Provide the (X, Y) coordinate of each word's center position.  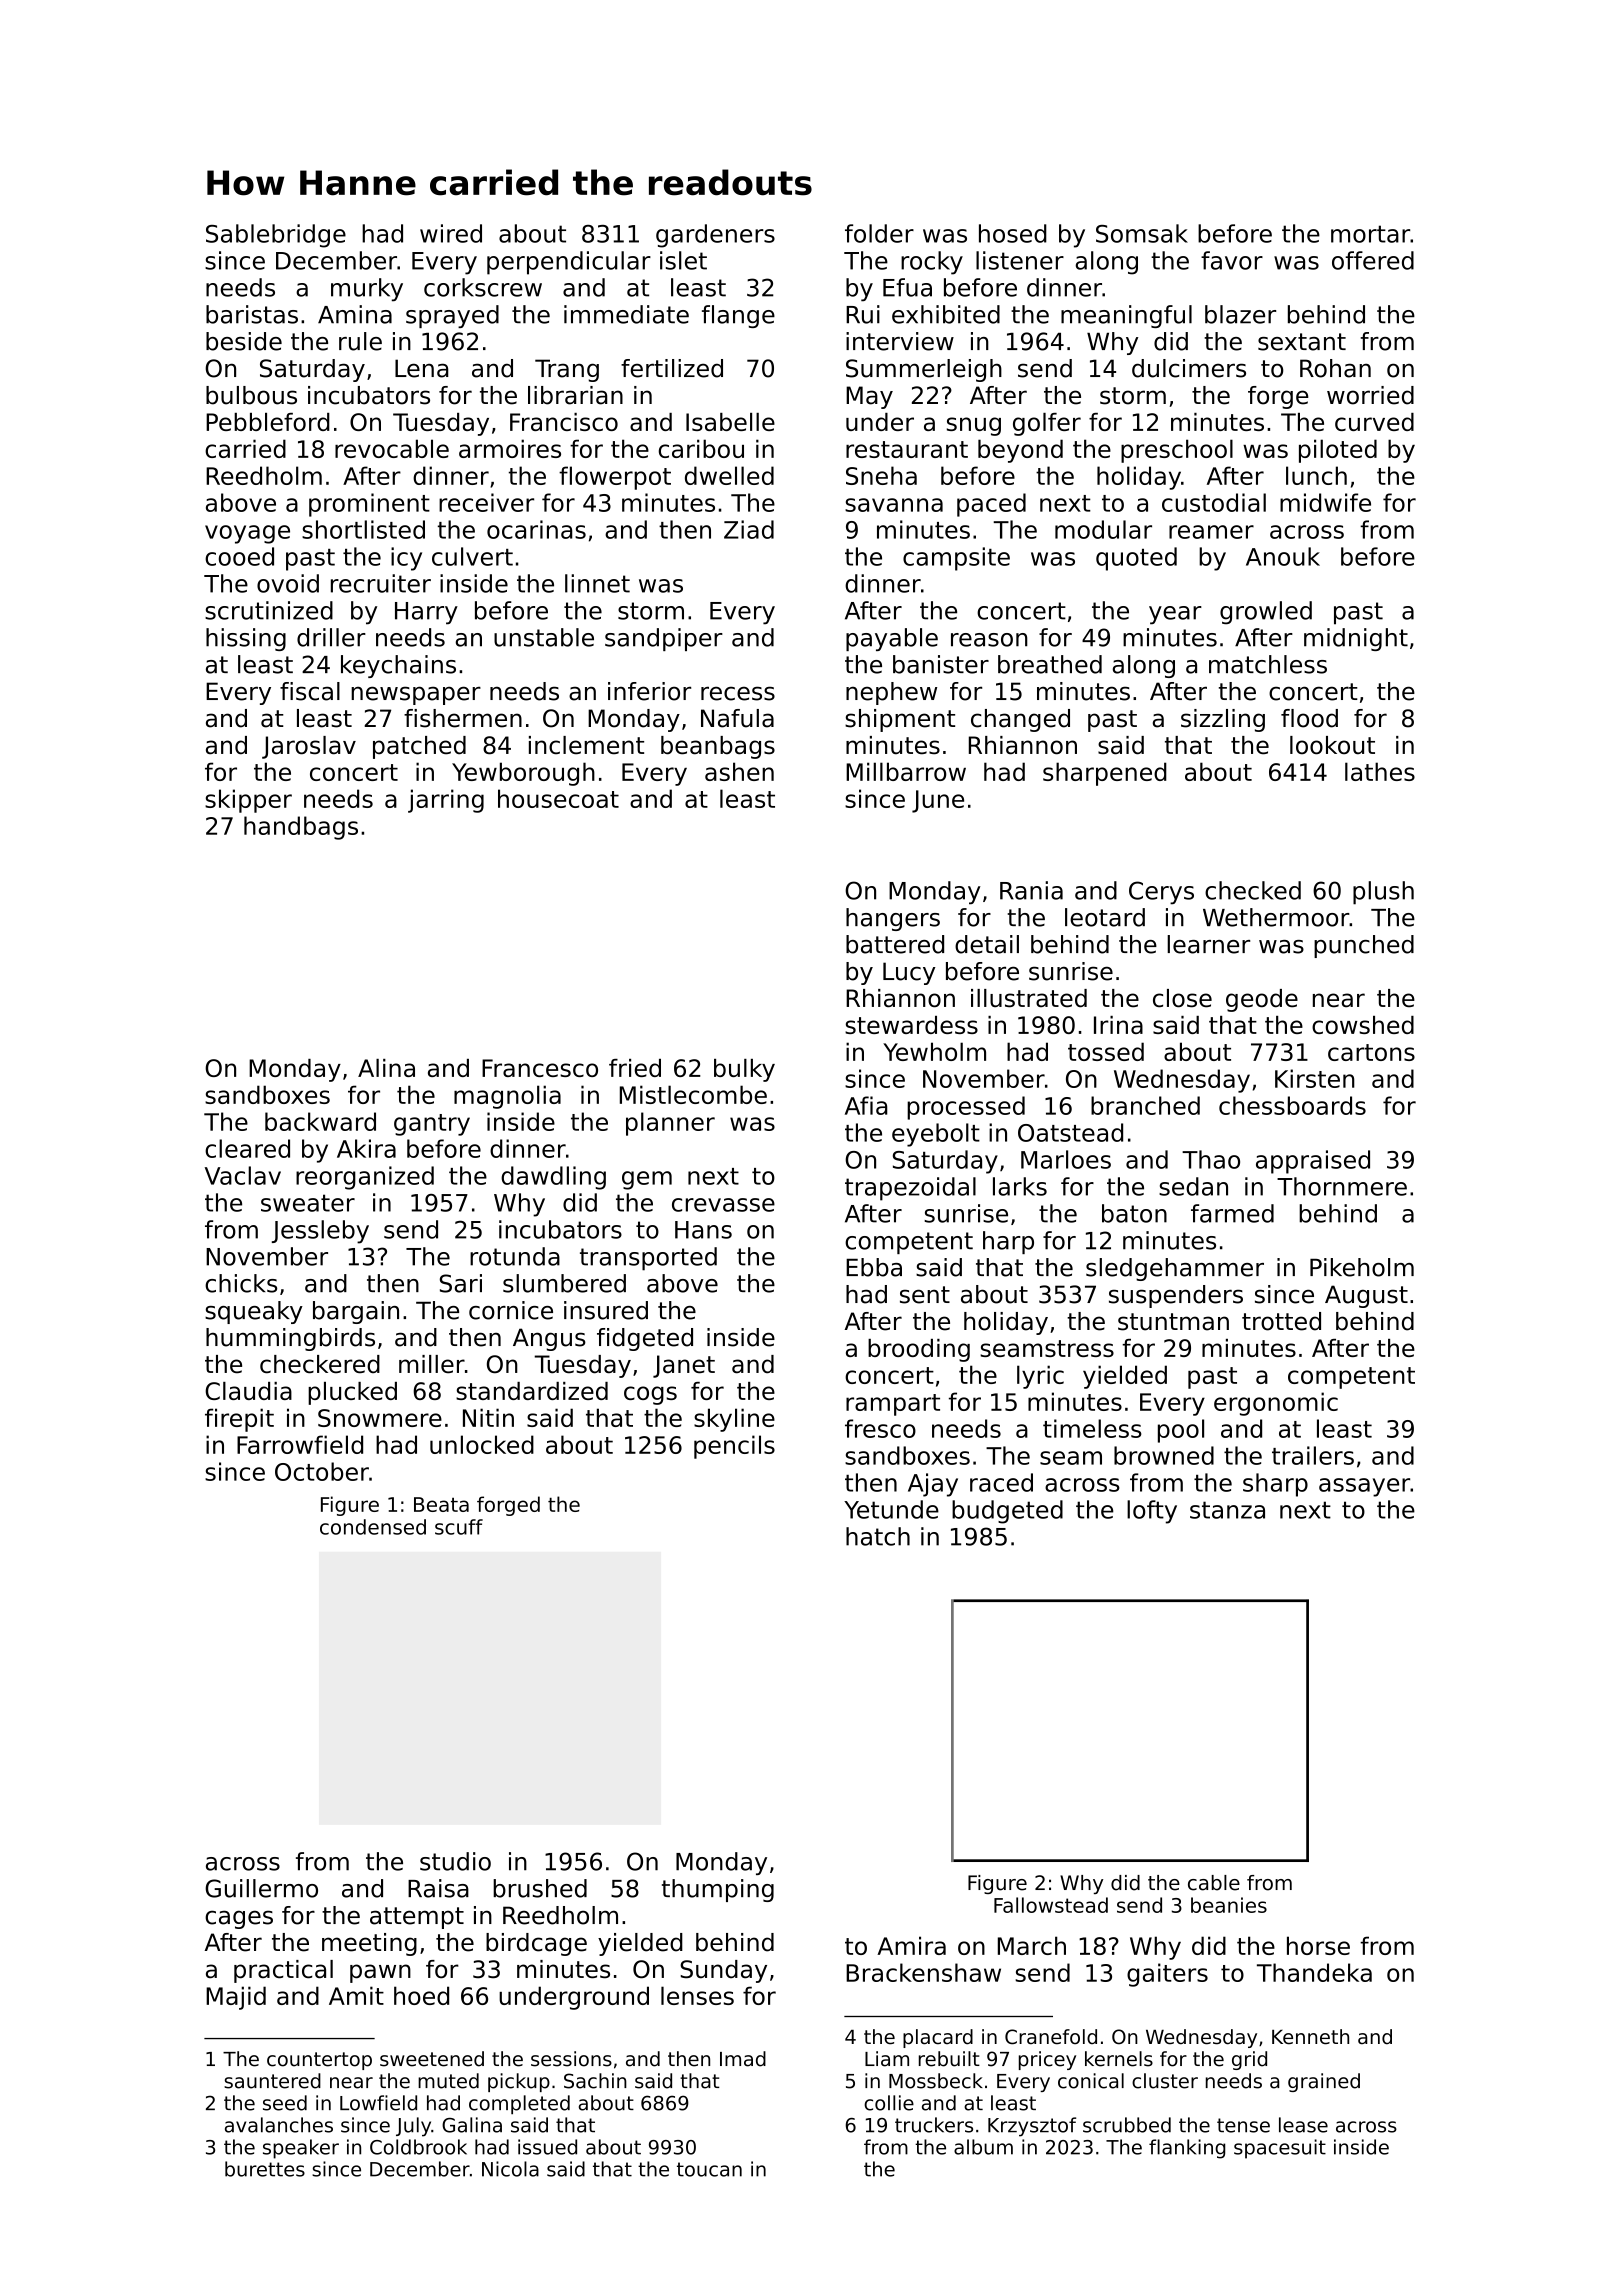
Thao (1211, 1159)
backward (320, 1121)
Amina (355, 314)
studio (455, 1861)
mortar (1370, 234)
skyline (734, 1420)
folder (879, 233)
